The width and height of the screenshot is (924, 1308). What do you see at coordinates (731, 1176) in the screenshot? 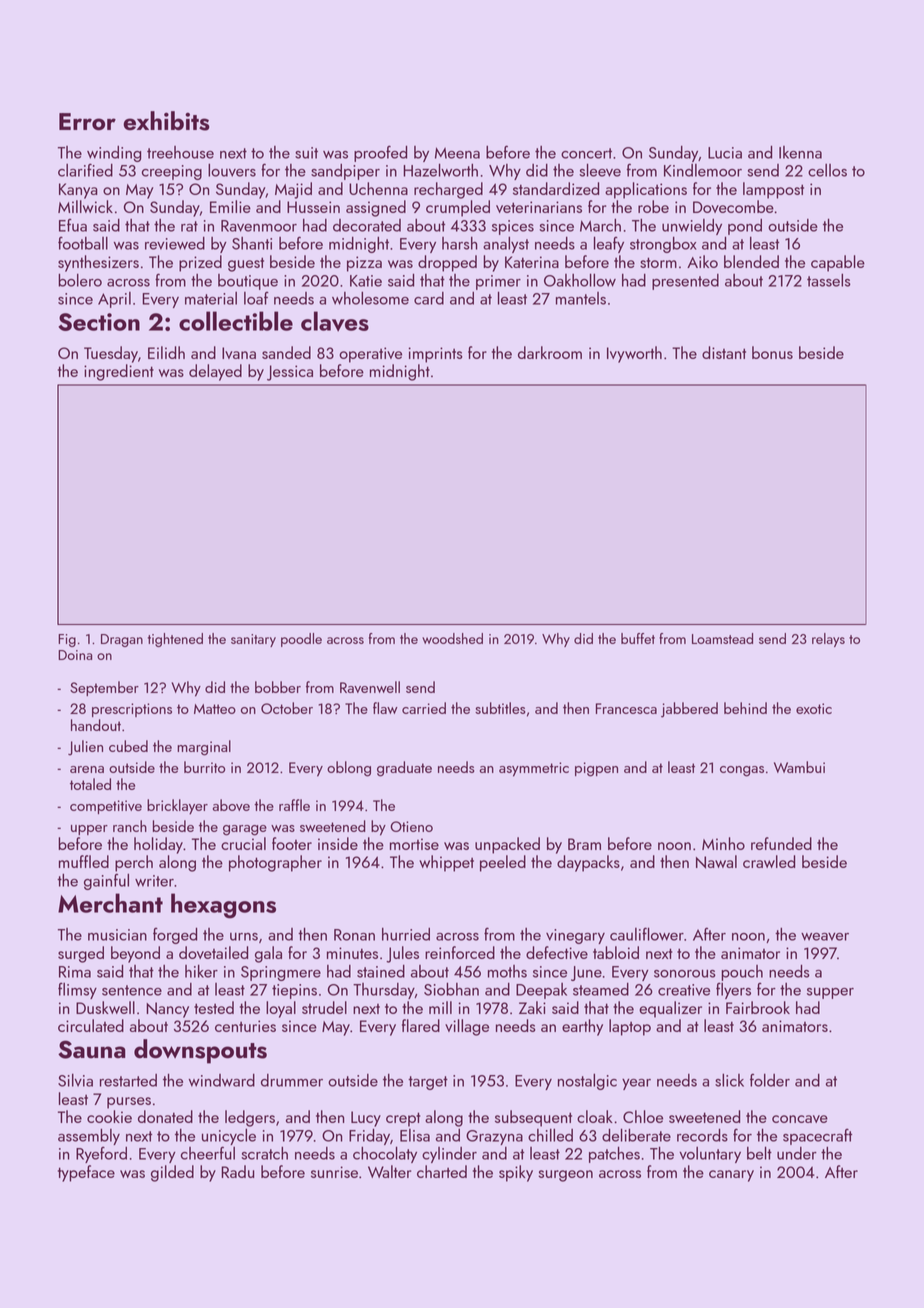
I see `canary` at bounding box center [731, 1176].
